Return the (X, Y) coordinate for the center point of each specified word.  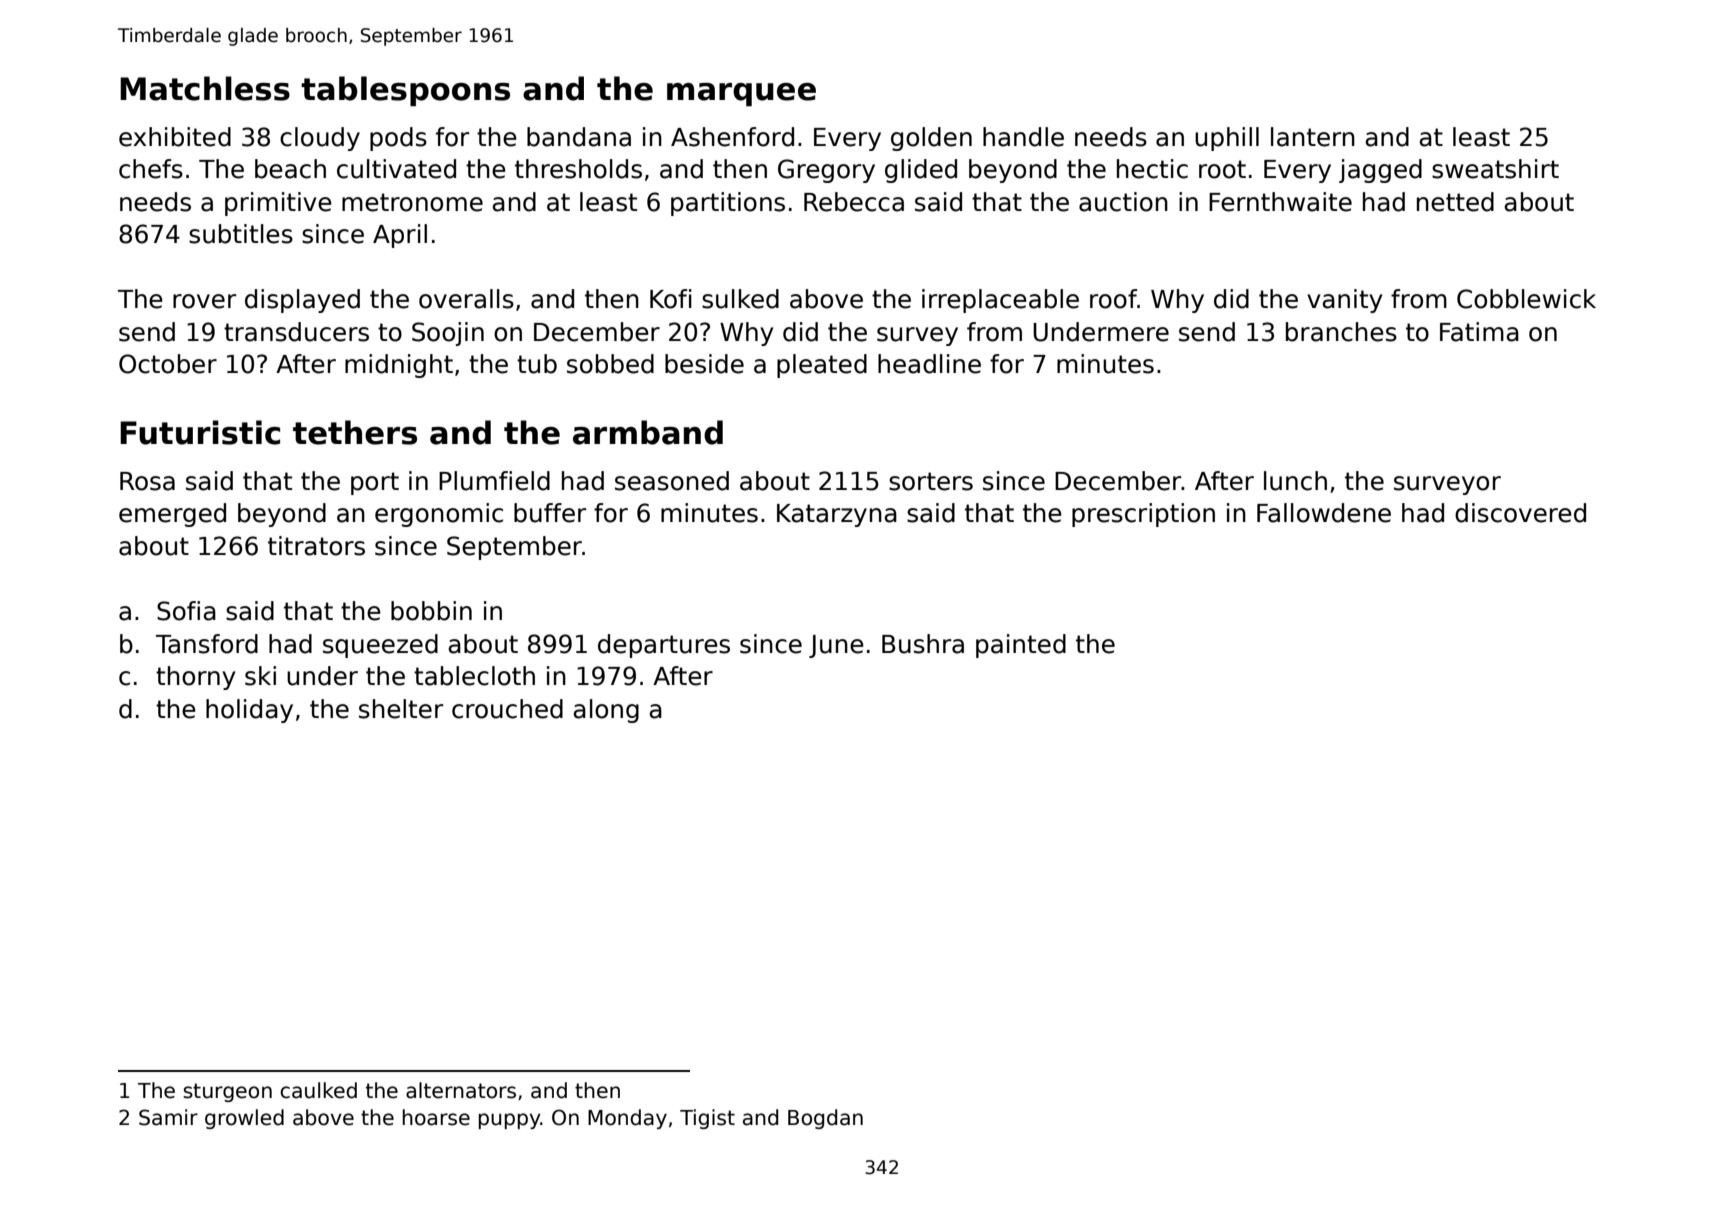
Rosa (147, 481)
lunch (1295, 481)
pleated (822, 366)
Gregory (826, 171)
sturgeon (227, 1092)
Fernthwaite (1280, 202)
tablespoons (405, 91)
